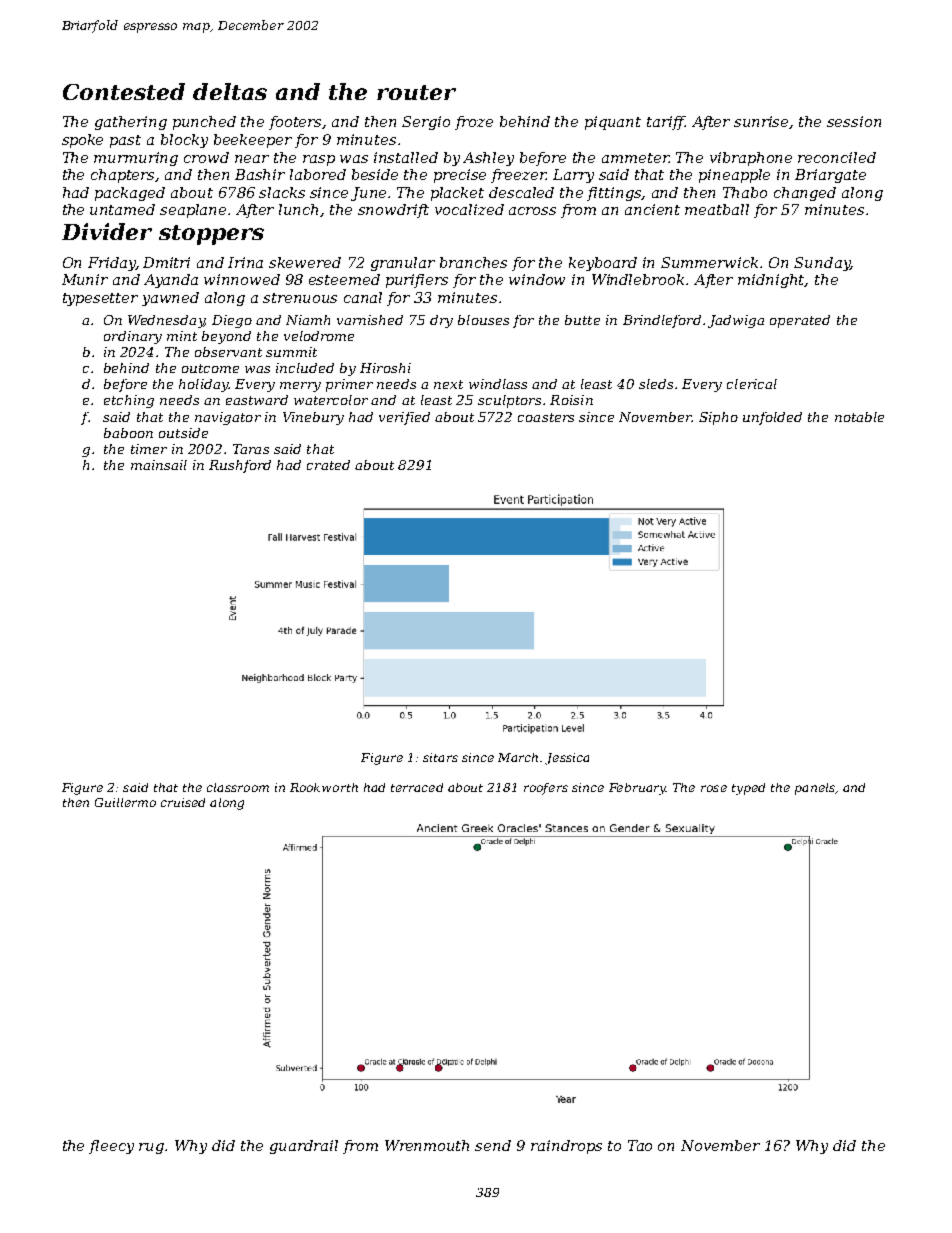 This screenshot has height=1233, width=952. Describe the element at coordinates (426, 123) in the screenshot. I see `Sergio` at that location.
